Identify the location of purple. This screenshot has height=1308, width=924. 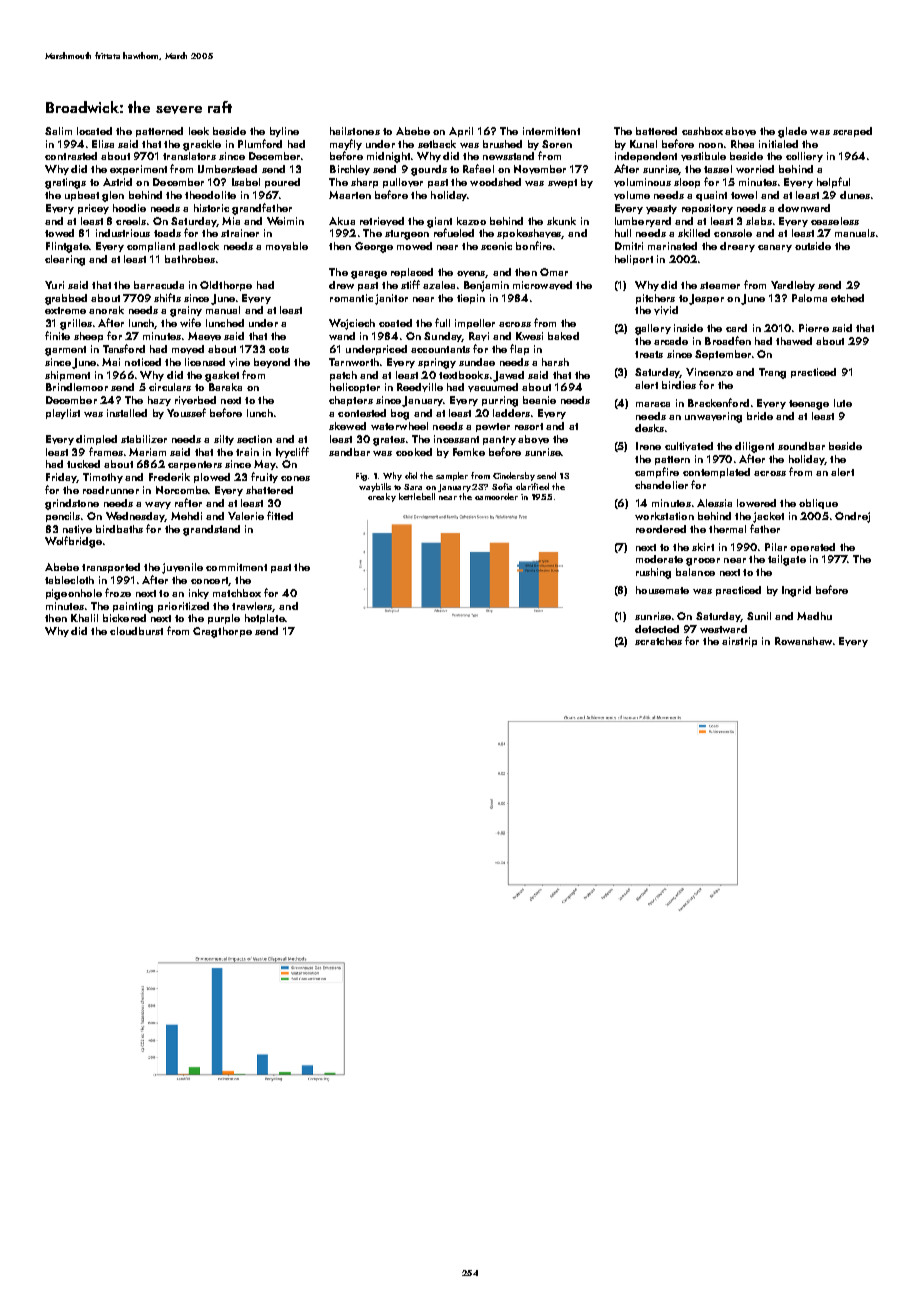
(224, 619).
